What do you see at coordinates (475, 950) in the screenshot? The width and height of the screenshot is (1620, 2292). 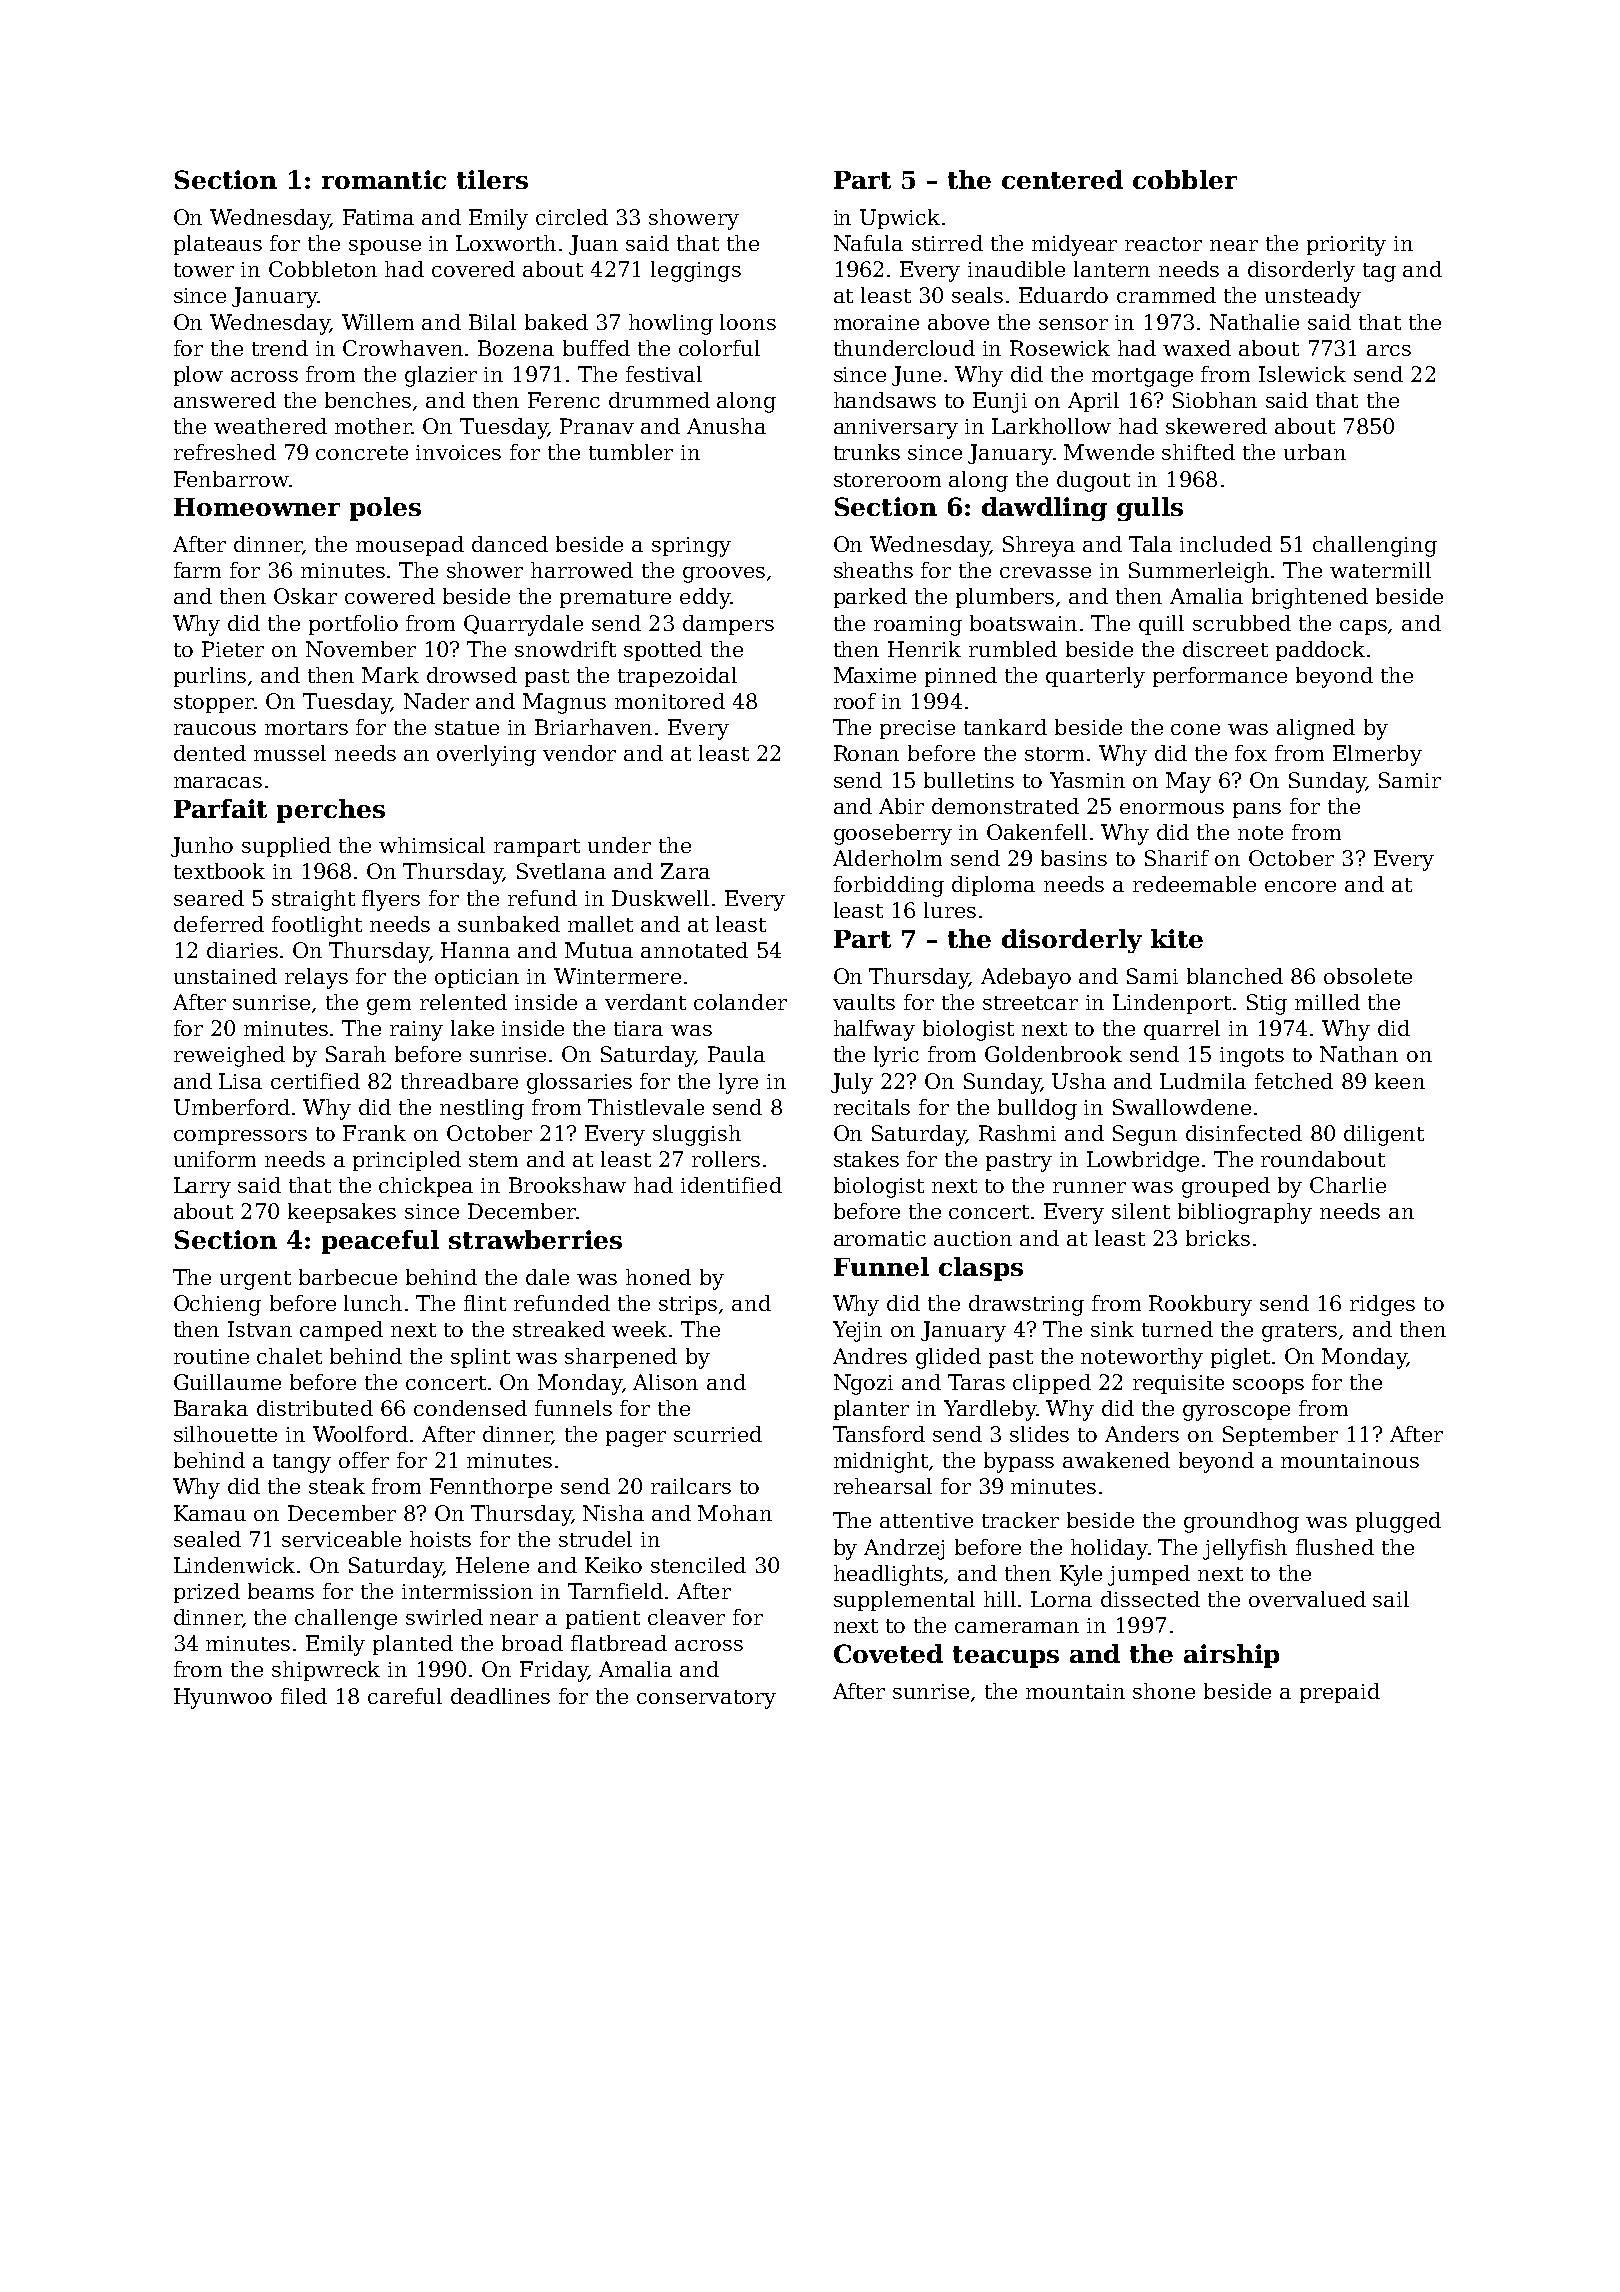 I see `Hanna` at bounding box center [475, 950].
